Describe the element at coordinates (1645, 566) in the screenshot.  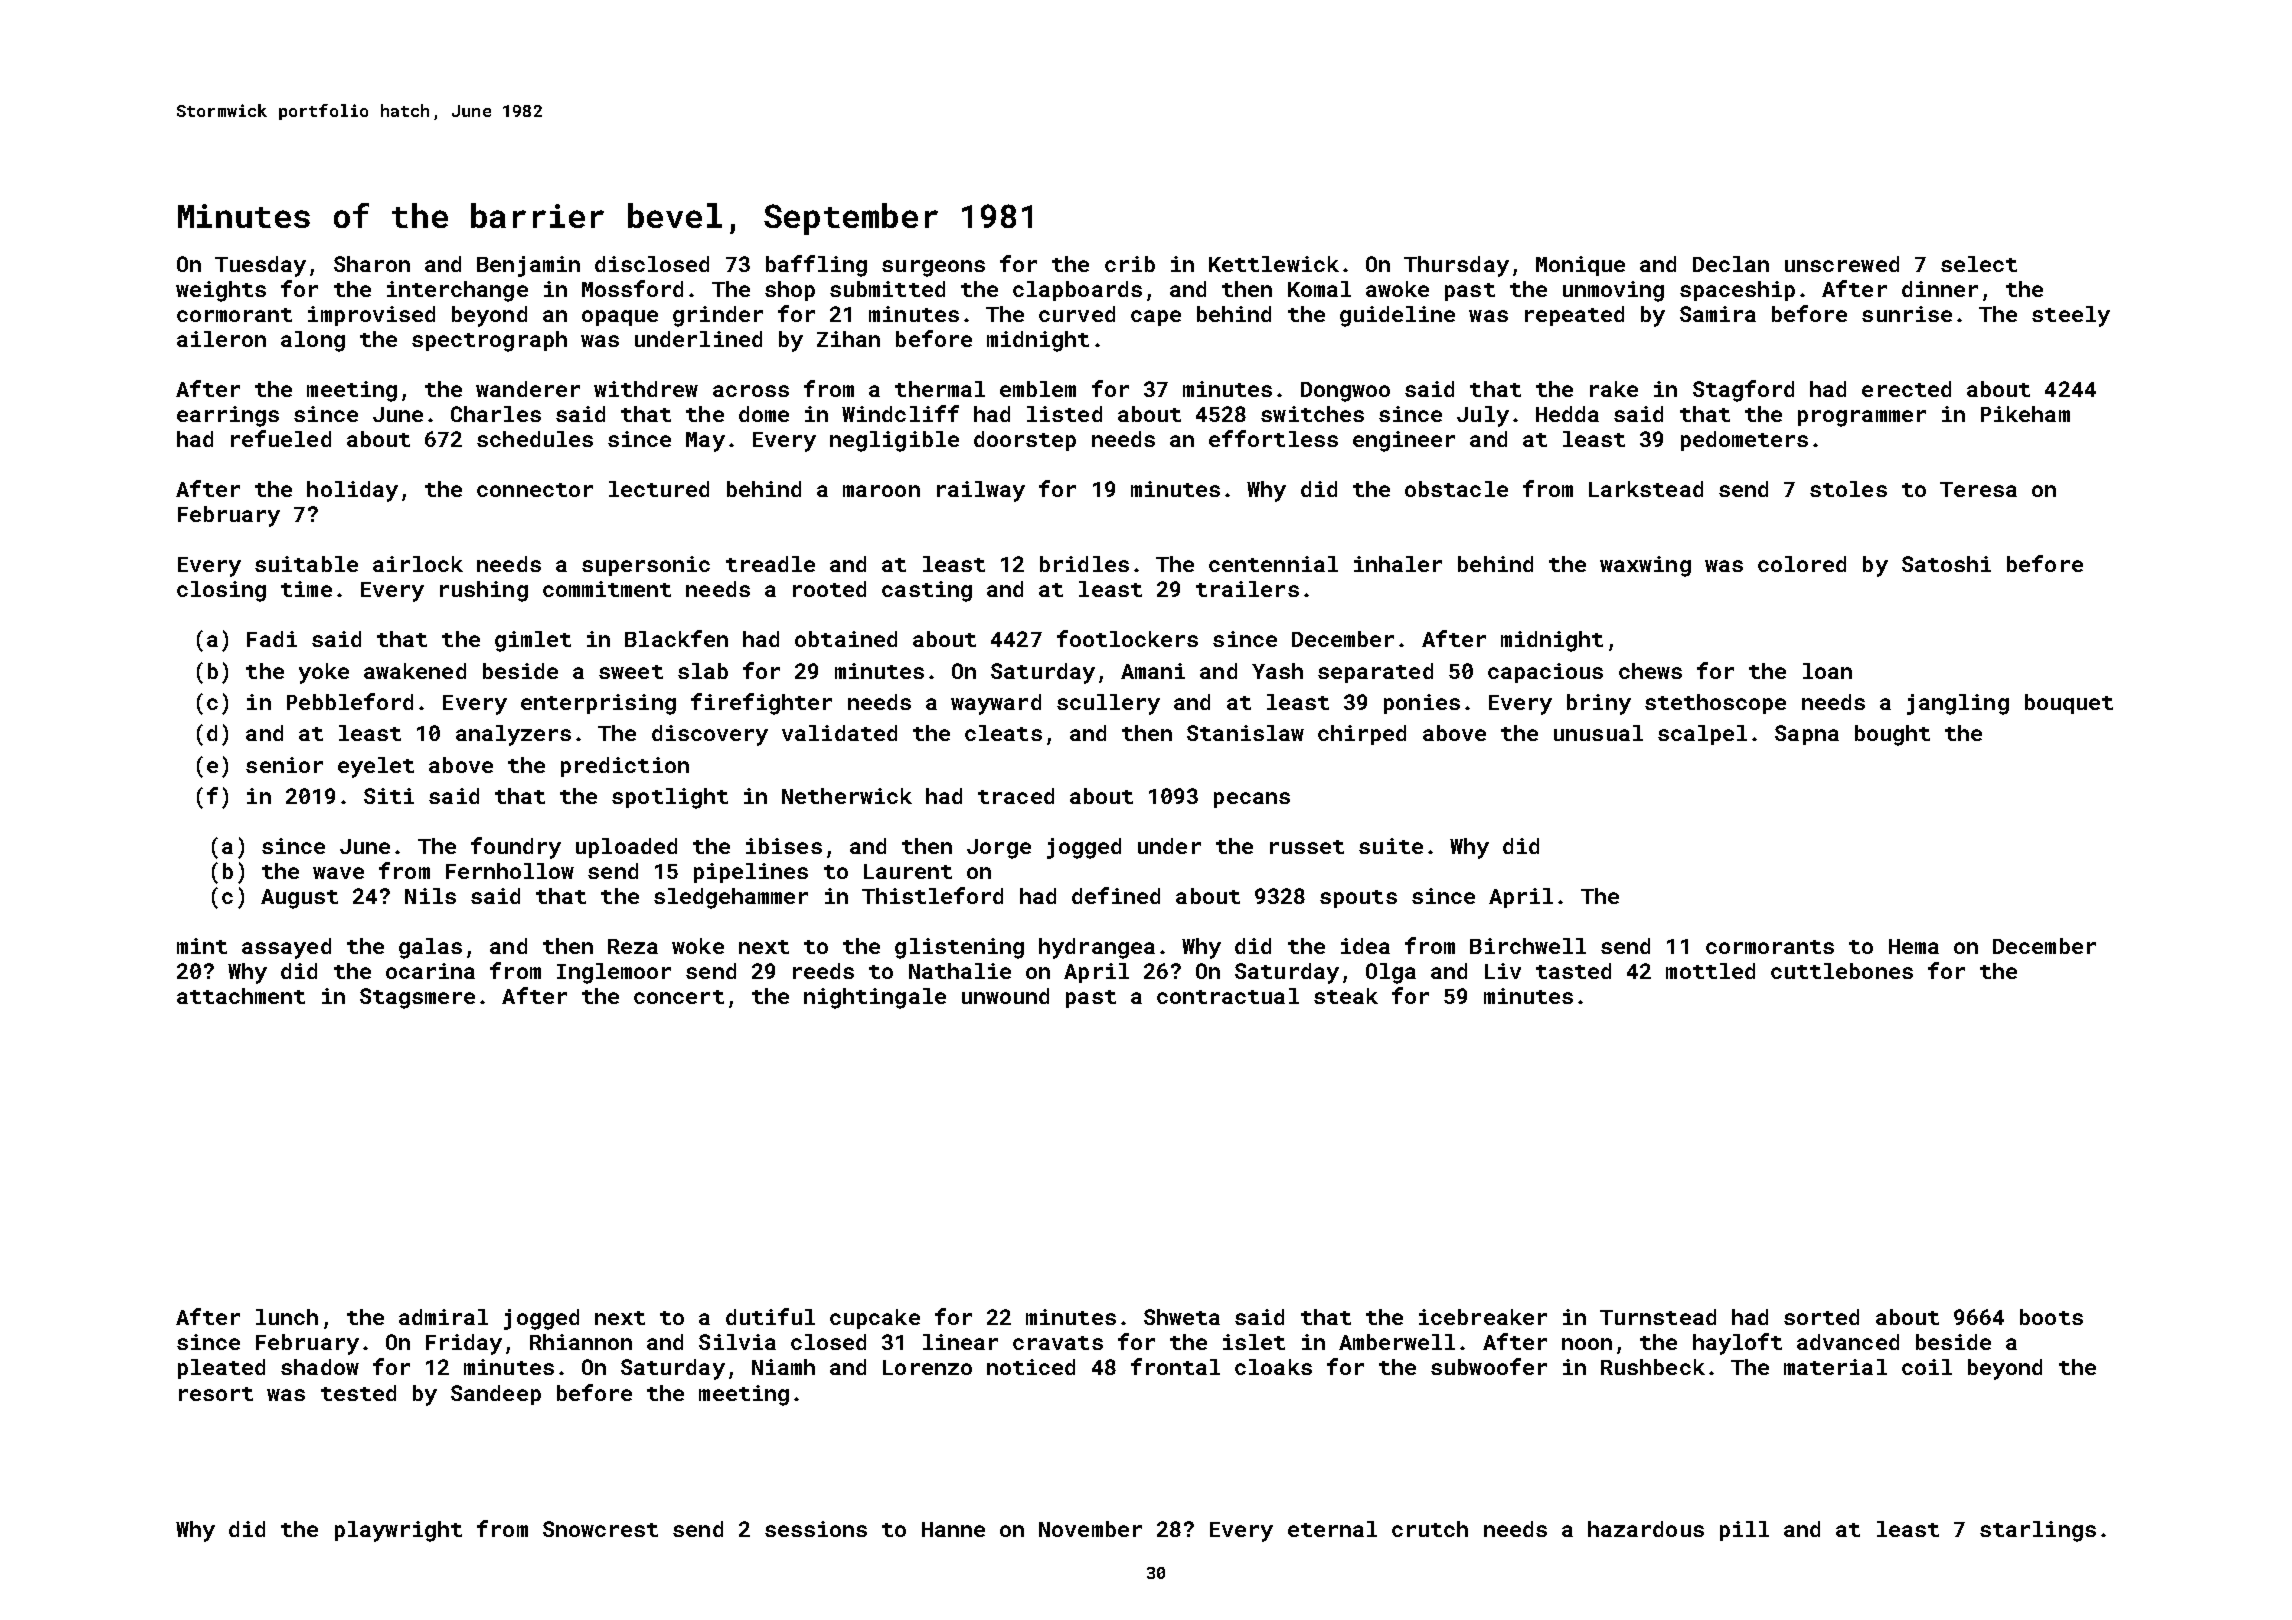
I see `waxwing` at that location.
